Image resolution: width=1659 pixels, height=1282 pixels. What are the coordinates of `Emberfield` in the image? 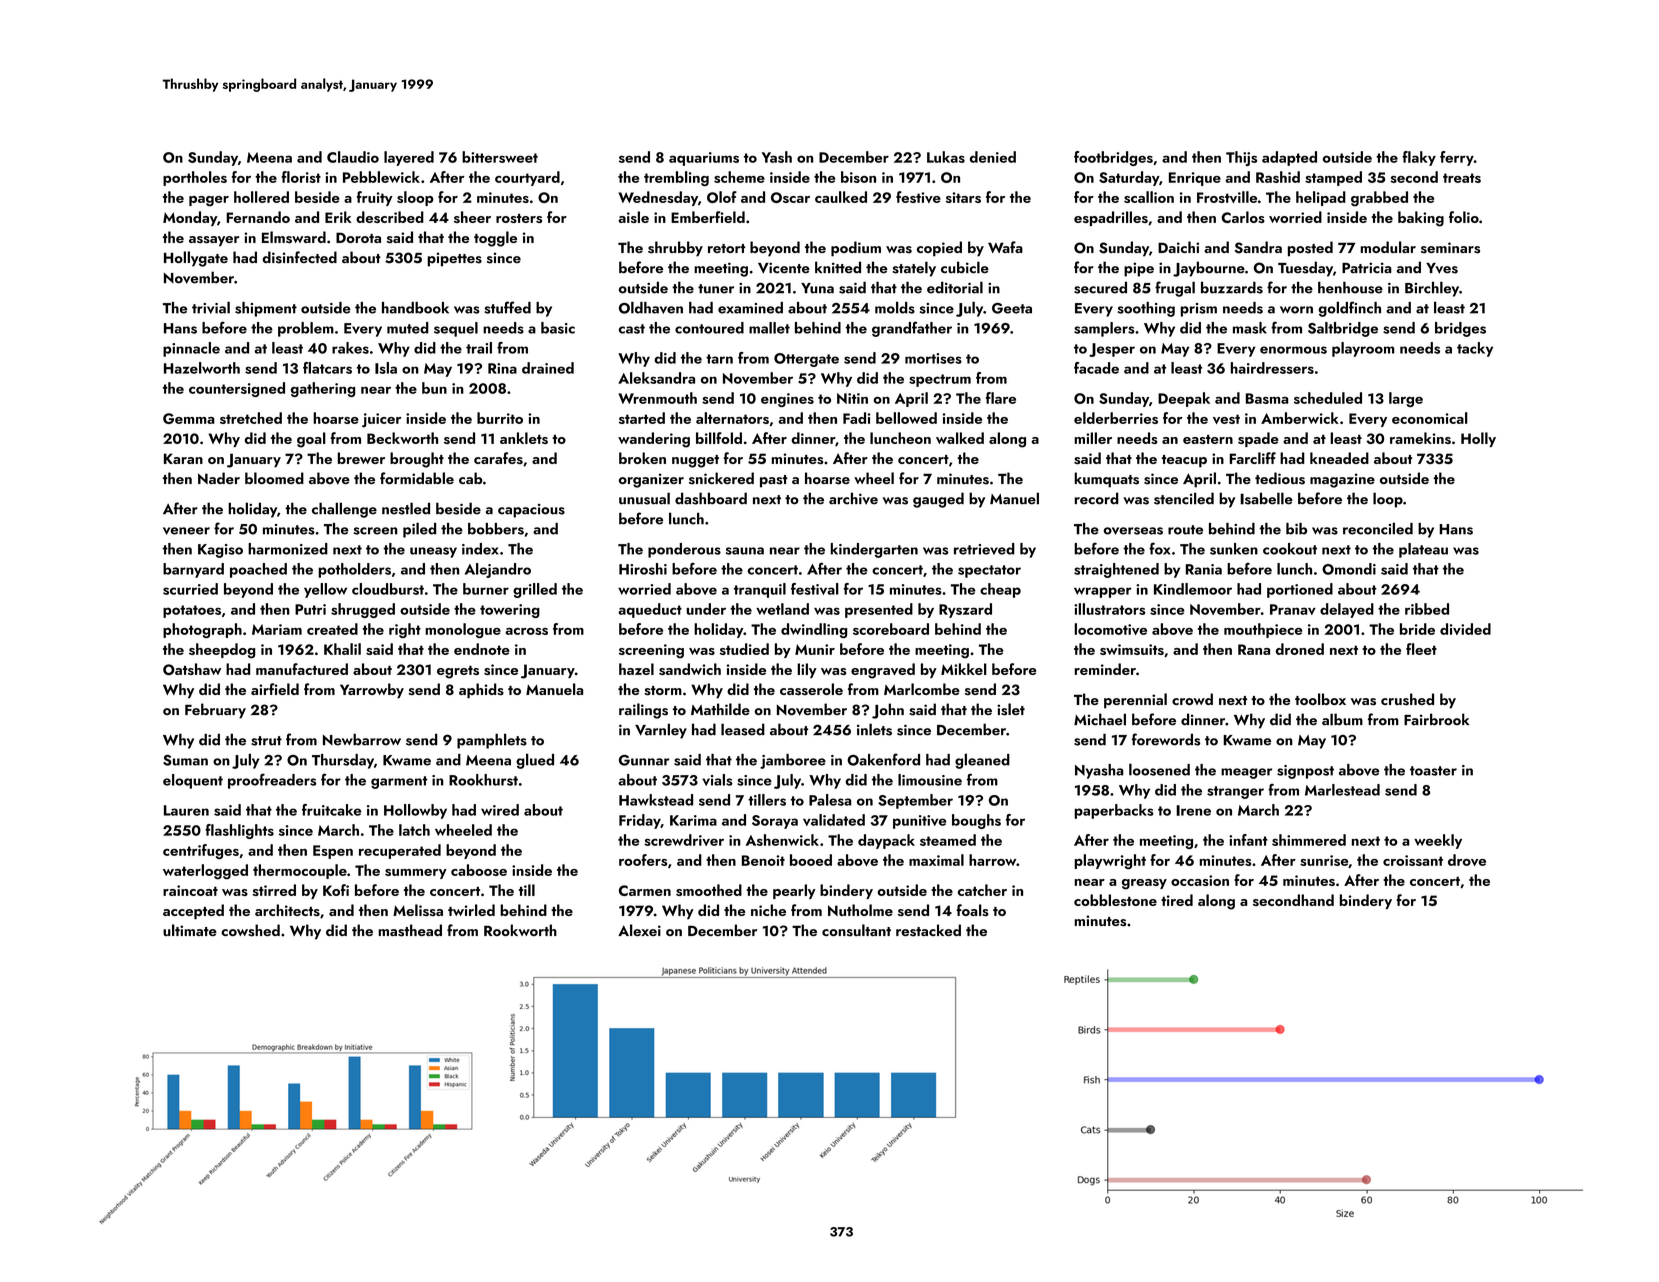 It's located at (708, 217).
